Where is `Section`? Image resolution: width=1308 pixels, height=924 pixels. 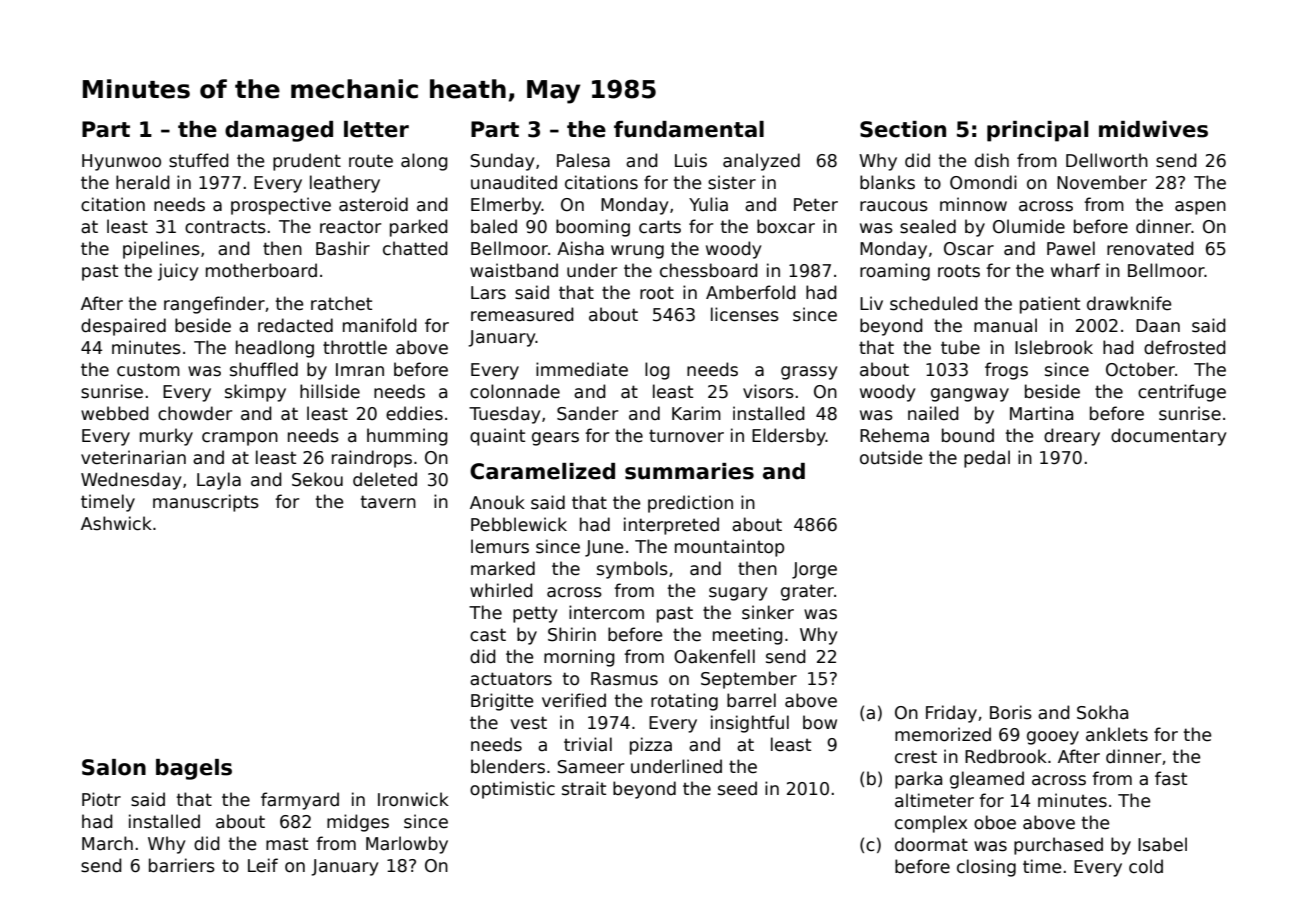
Section is located at coordinates (903, 129).
